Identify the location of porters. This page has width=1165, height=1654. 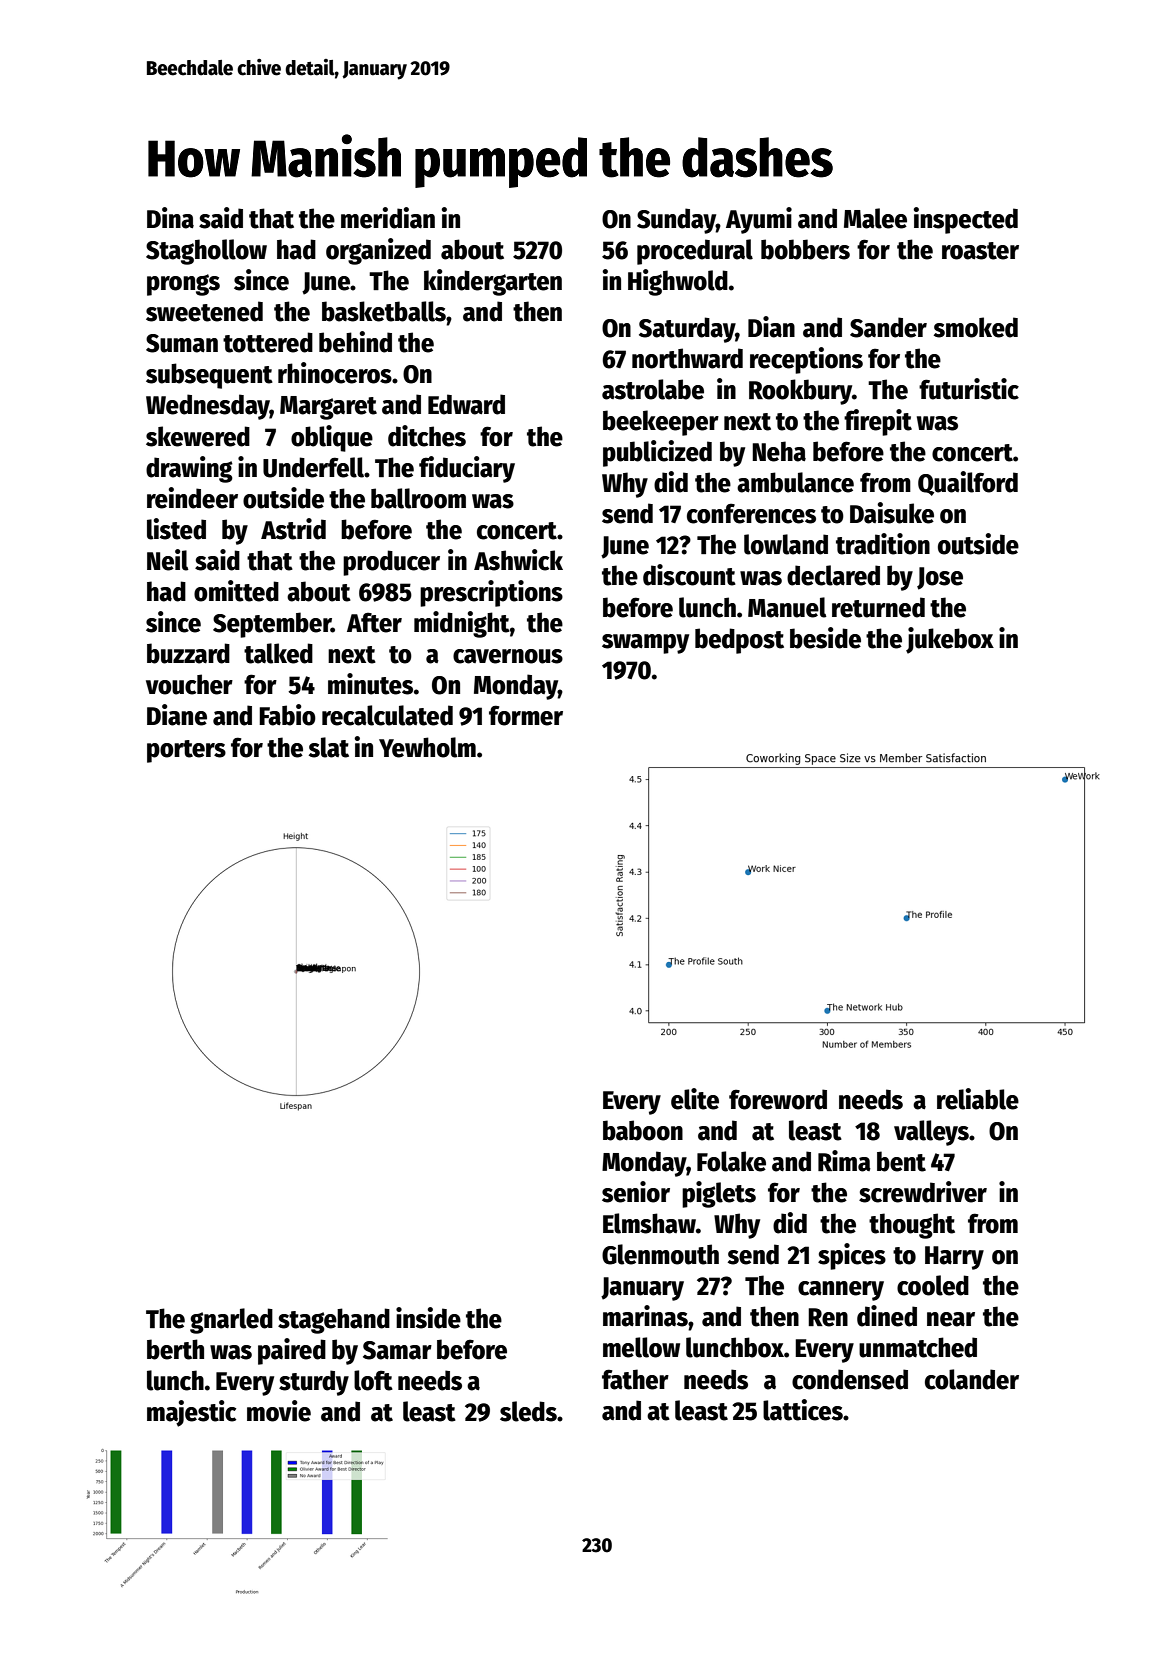
(186, 751).
